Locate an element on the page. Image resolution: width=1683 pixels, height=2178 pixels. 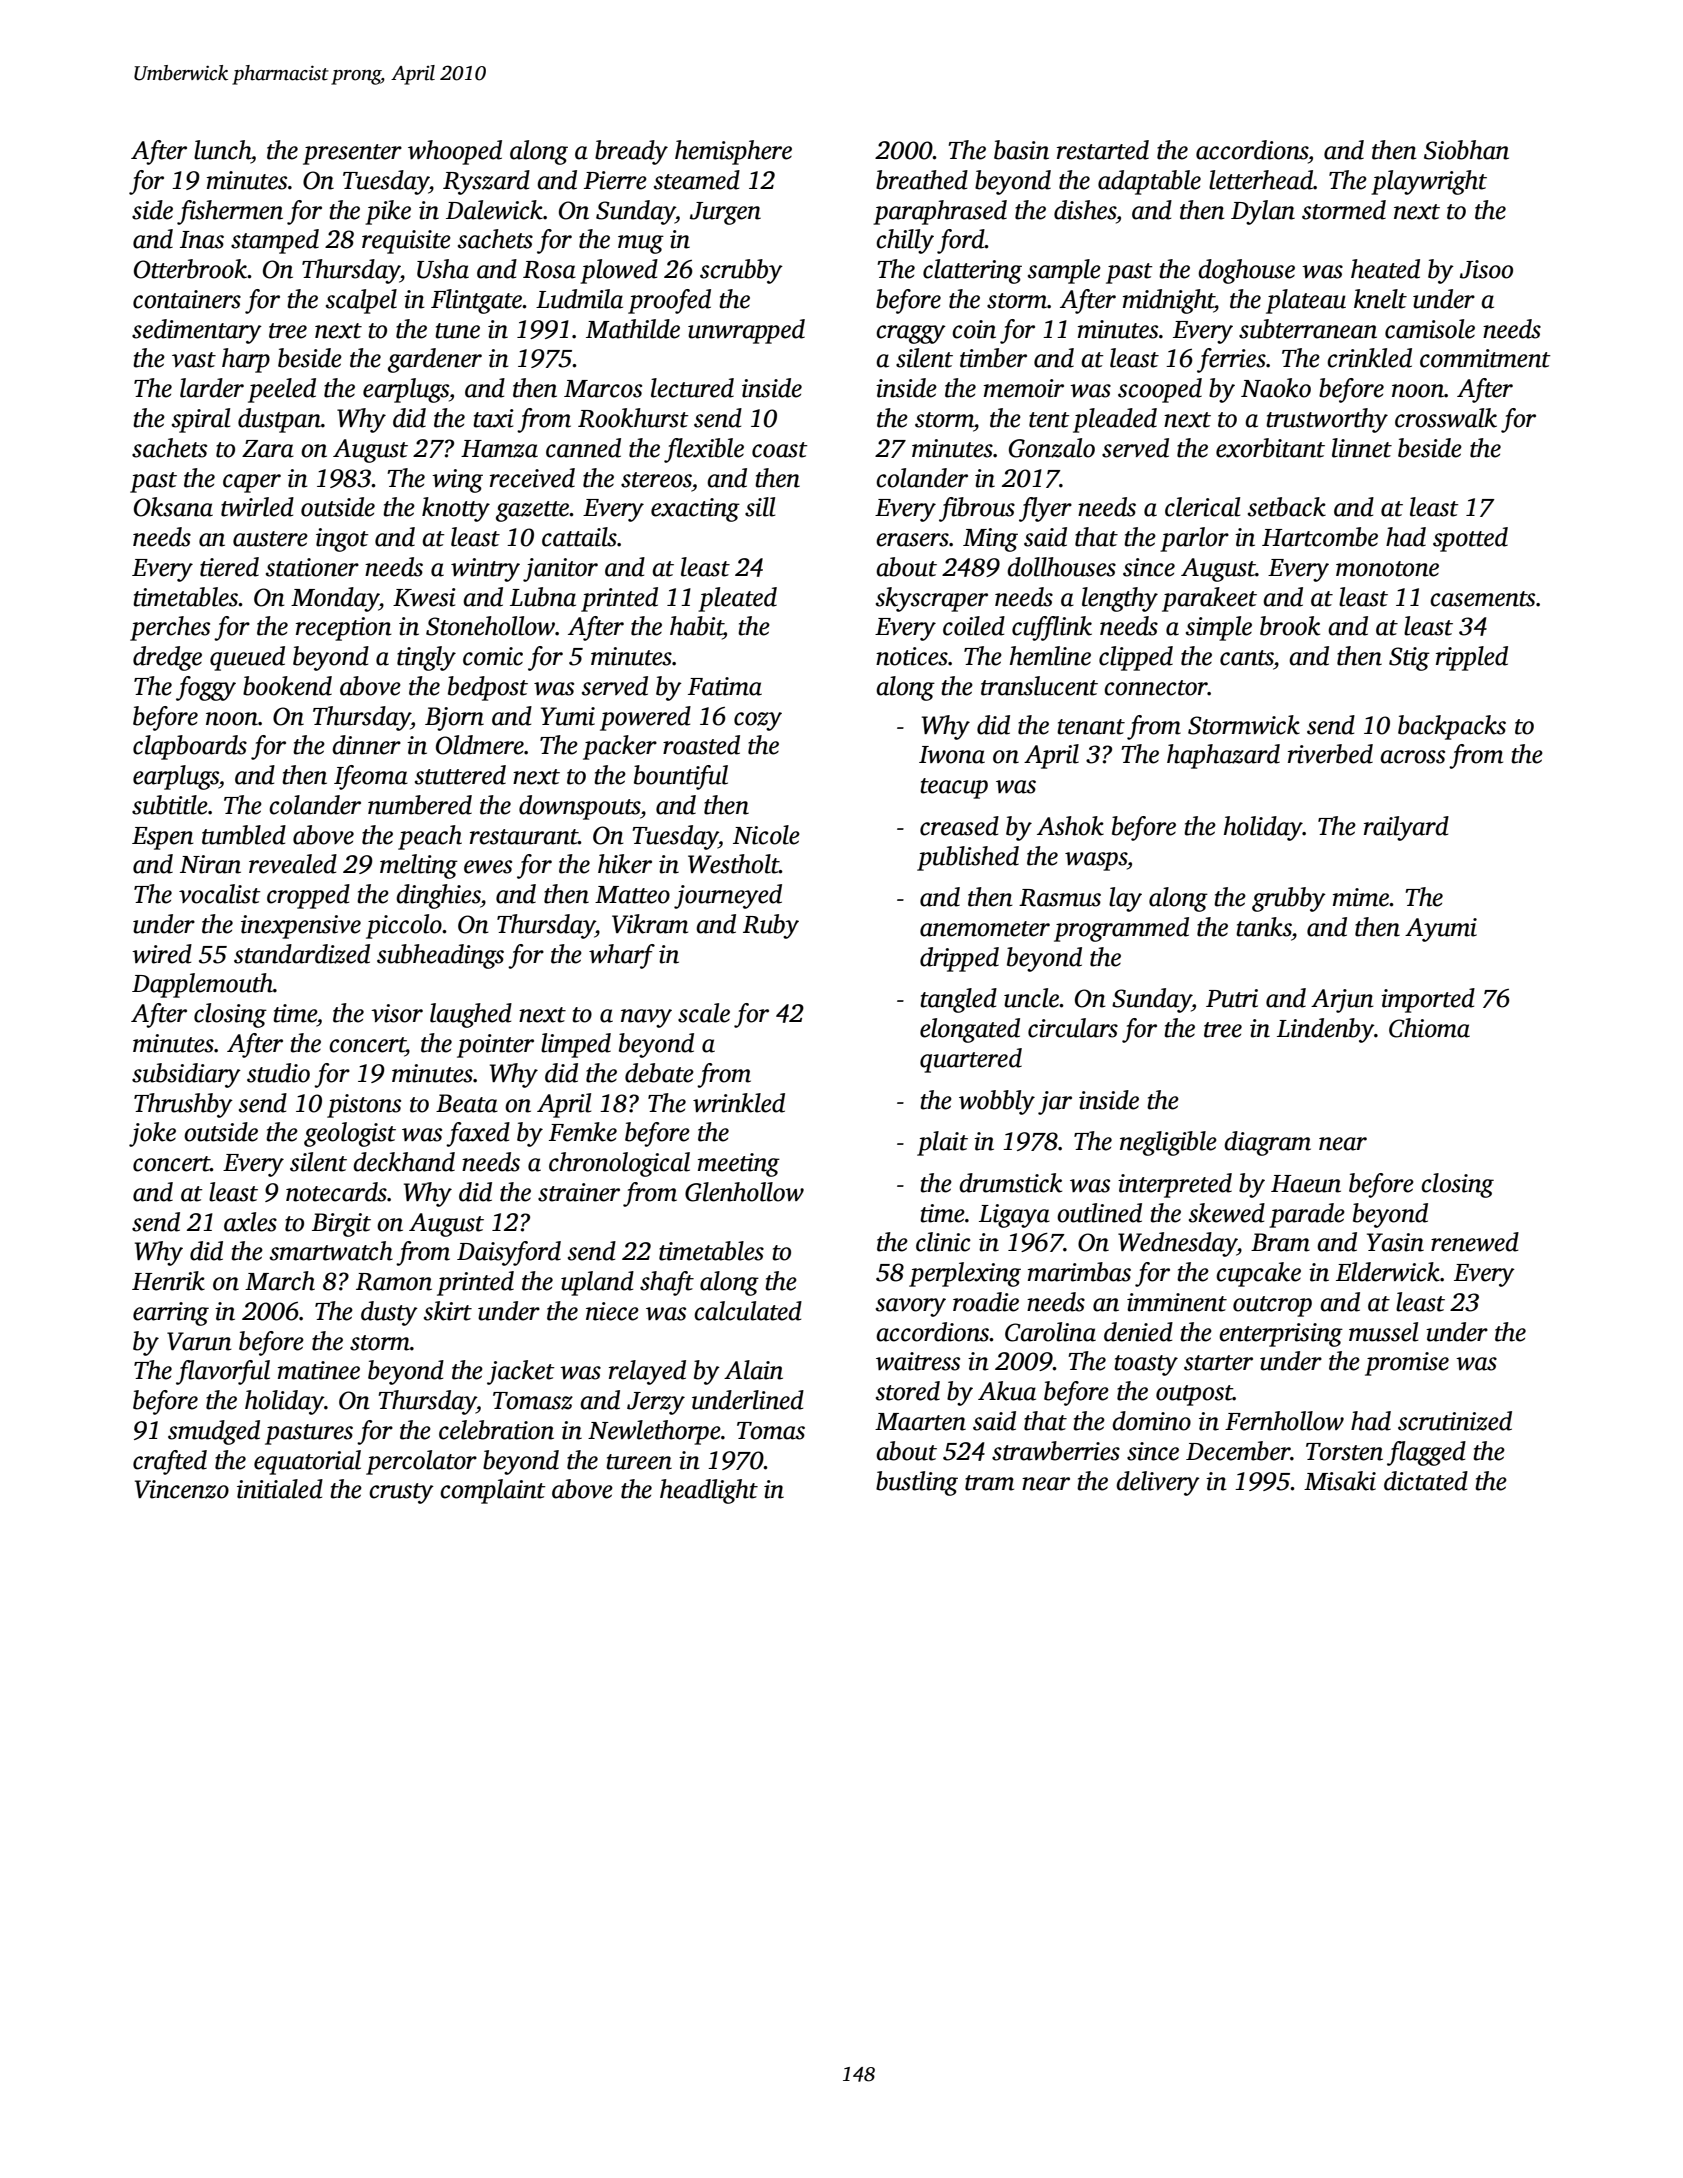
crusty is located at coordinates (401, 1493).
